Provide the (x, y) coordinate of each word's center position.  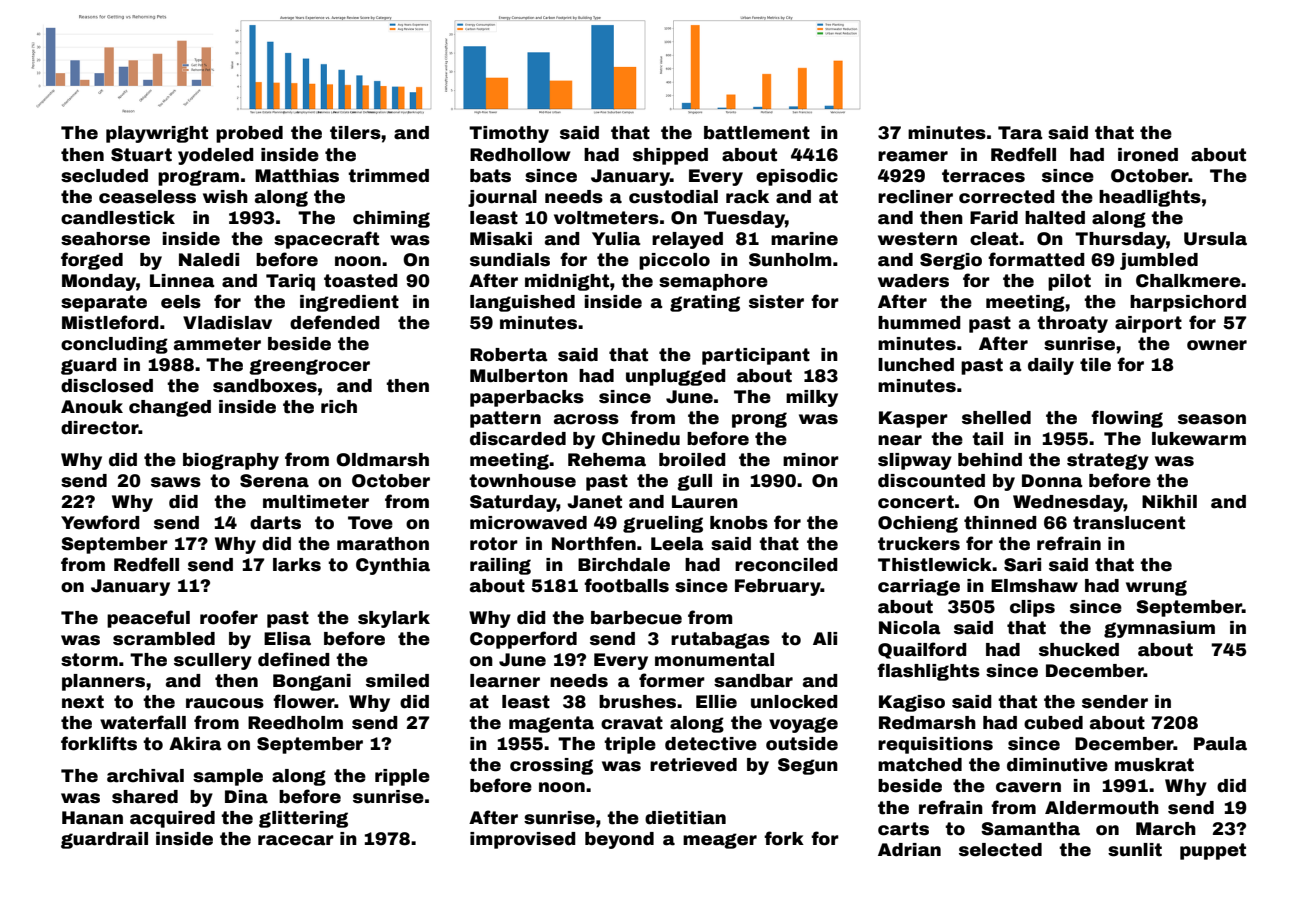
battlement (757, 133)
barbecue (636, 618)
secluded (104, 176)
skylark (394, 619)
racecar (296, 840)
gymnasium (1159, 629)
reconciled (786, 565)
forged (92, 261)
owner (1217, 345)
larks (297, 565)
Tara (1020, 133)
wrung (1156, 588)
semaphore (713, 282)
